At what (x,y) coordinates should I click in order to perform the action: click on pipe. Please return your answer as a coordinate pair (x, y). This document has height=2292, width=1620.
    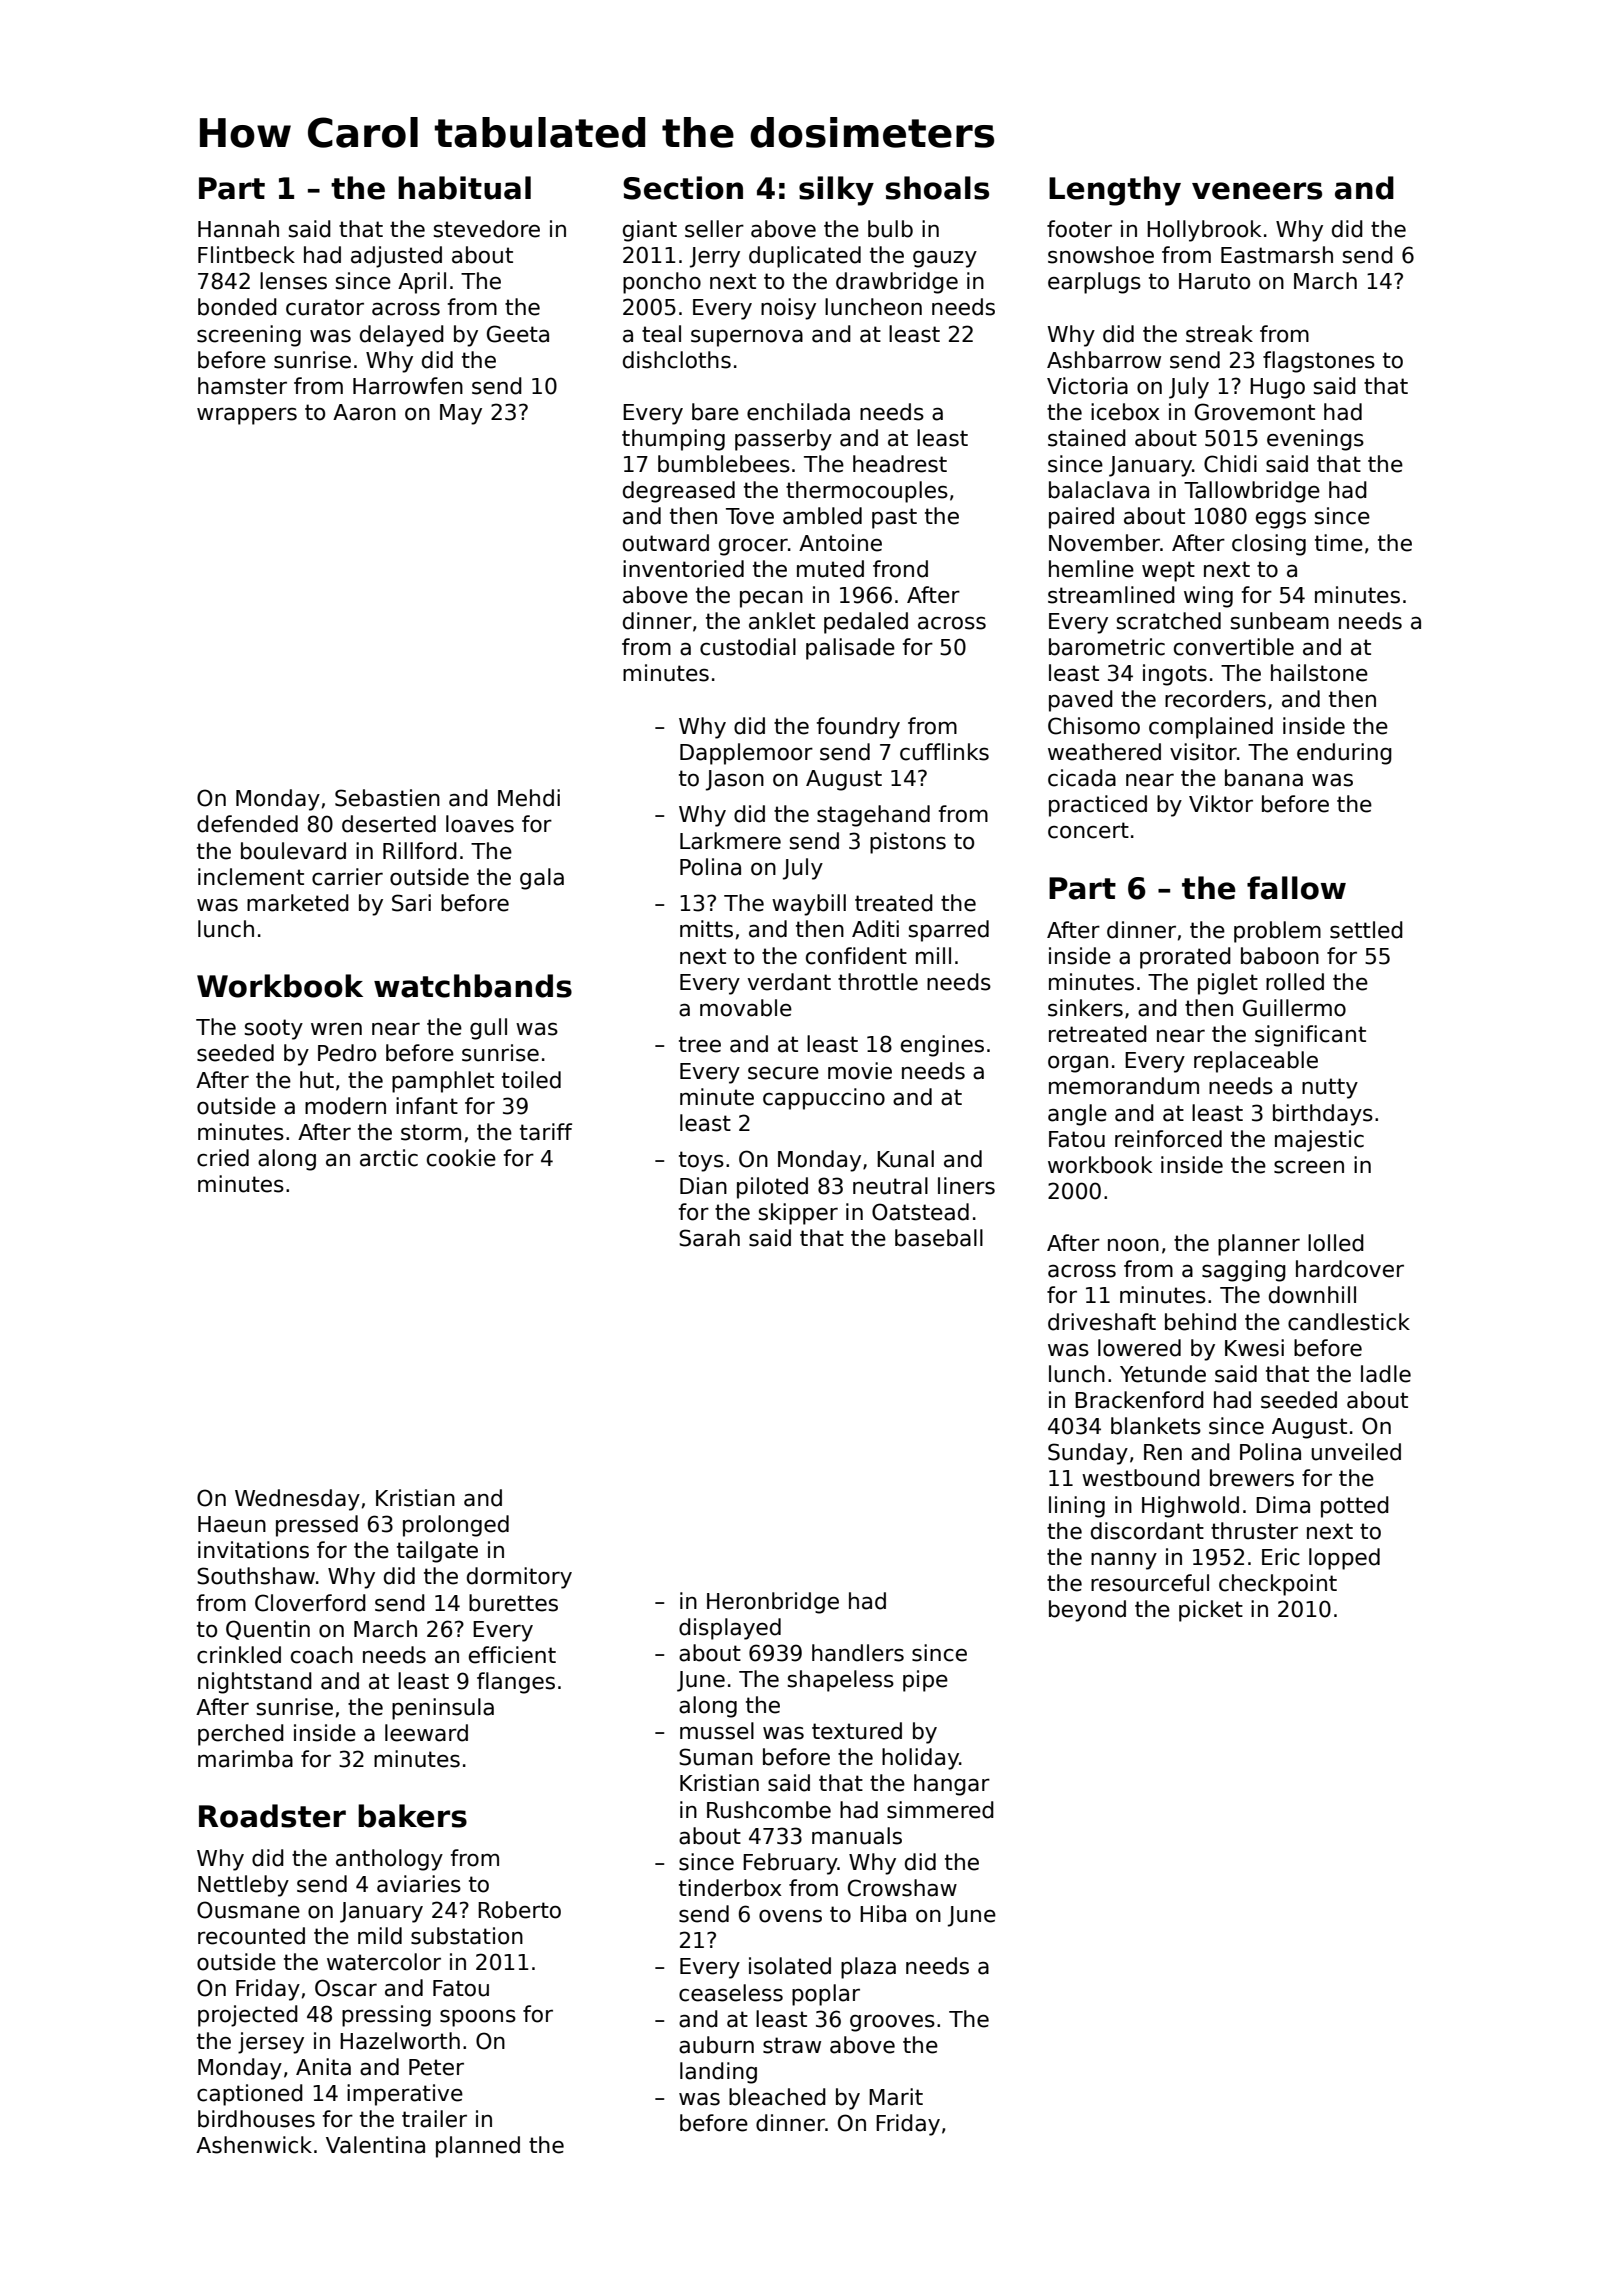
    Looking at the image, I should click on (925, 1681).
